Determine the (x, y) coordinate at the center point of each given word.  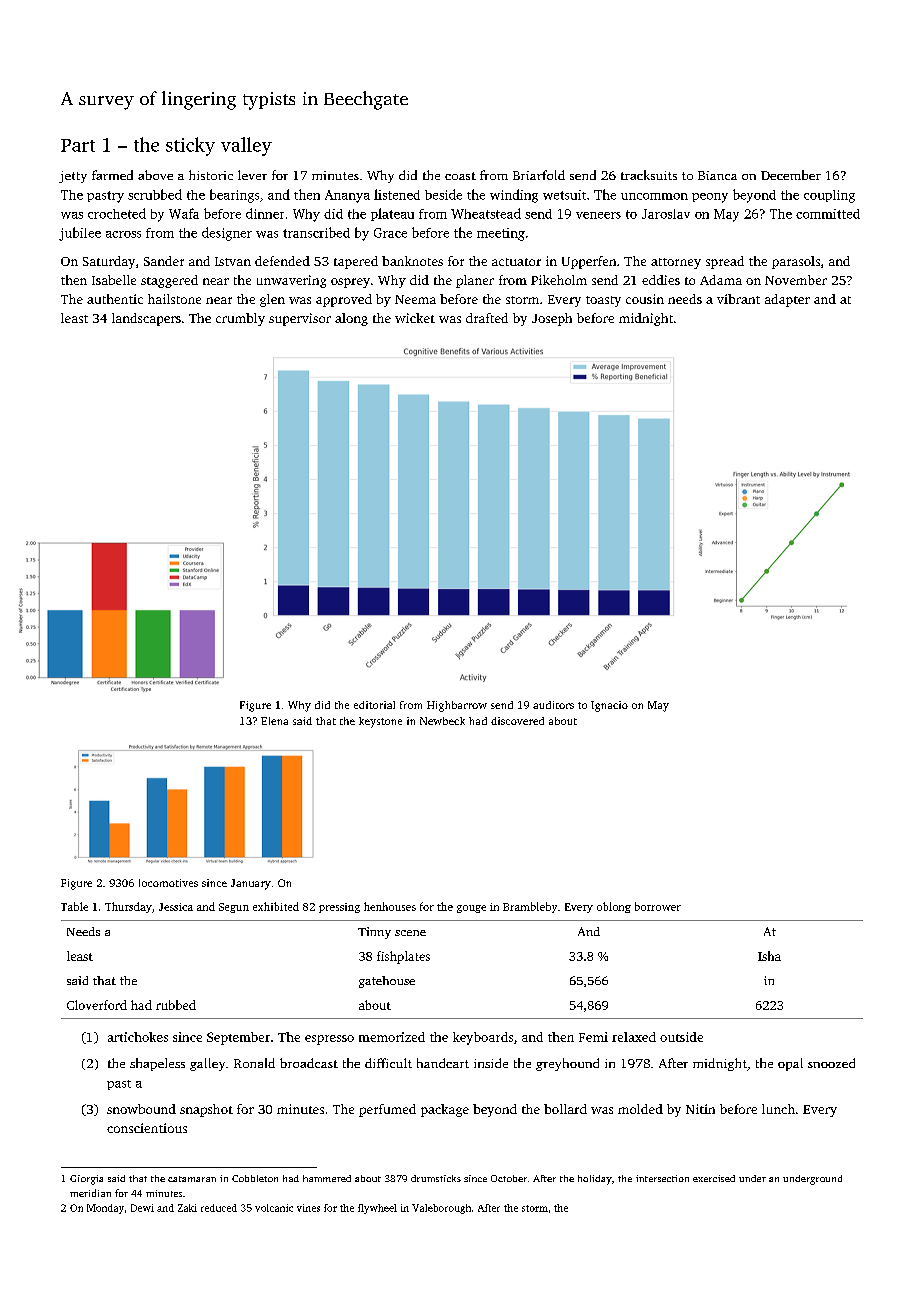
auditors (553, 705)
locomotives (168, 883)
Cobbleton (255, 1178)
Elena (274, 721)
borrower (658, 906)
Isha (769, 956)
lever (252, 175)
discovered (517, 721)
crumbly (240, 319)
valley (246, 146)
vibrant (738, 299)
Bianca (717, 175)
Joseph (552, 319)
